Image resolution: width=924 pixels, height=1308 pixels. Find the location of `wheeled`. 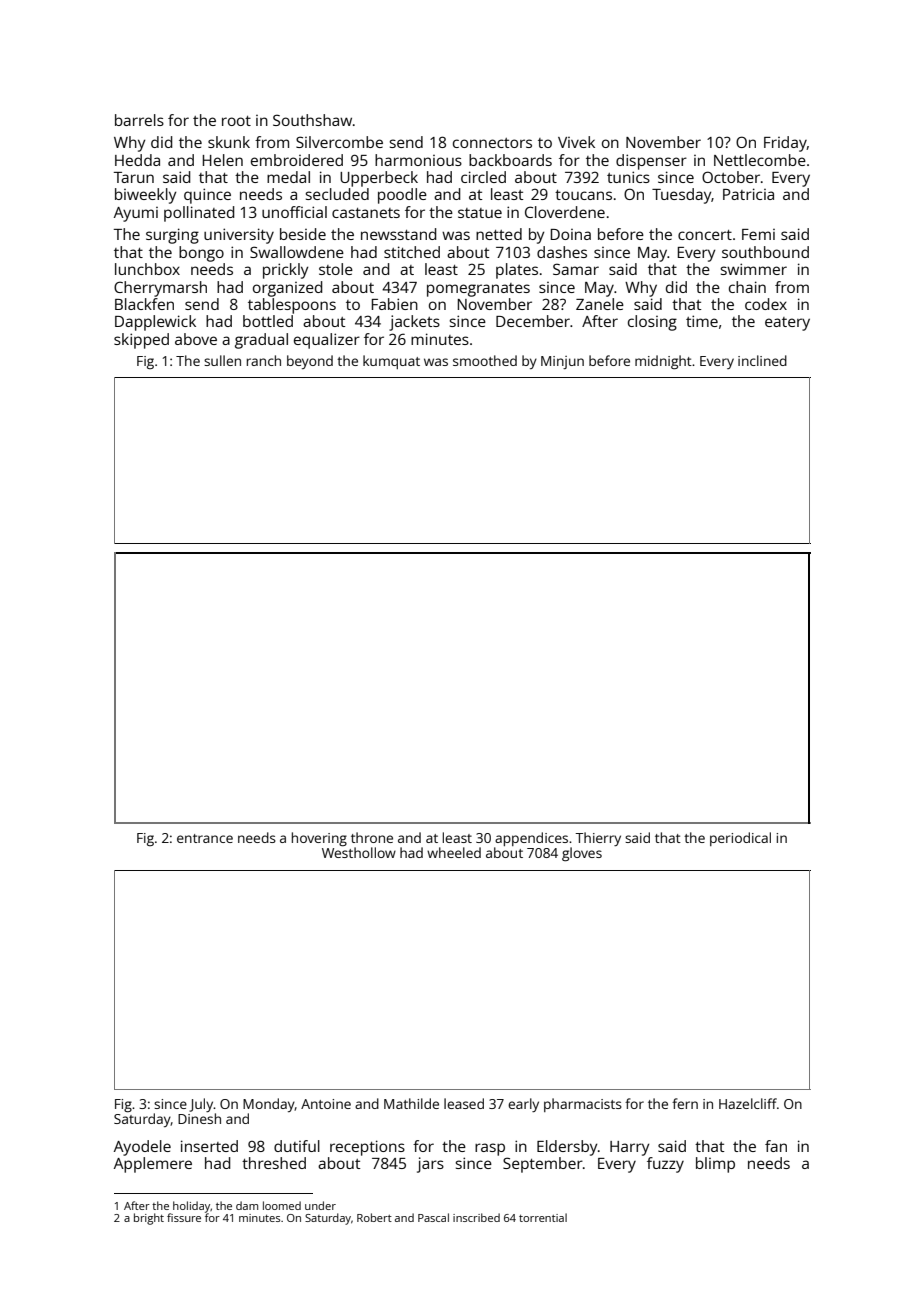

wheeled is located at coordinates (454, 852).
